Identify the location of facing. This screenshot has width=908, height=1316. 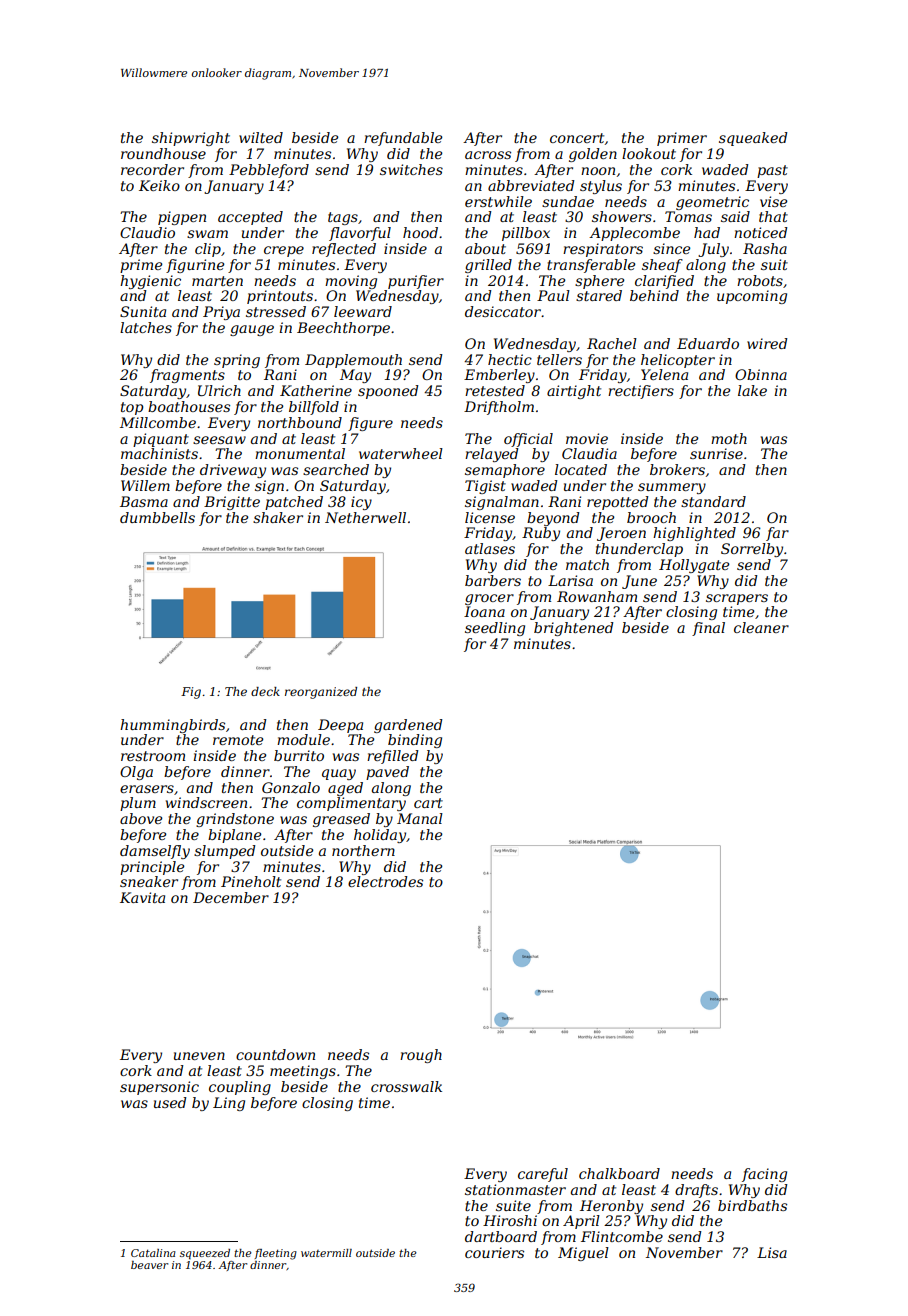
(764, 1175).
